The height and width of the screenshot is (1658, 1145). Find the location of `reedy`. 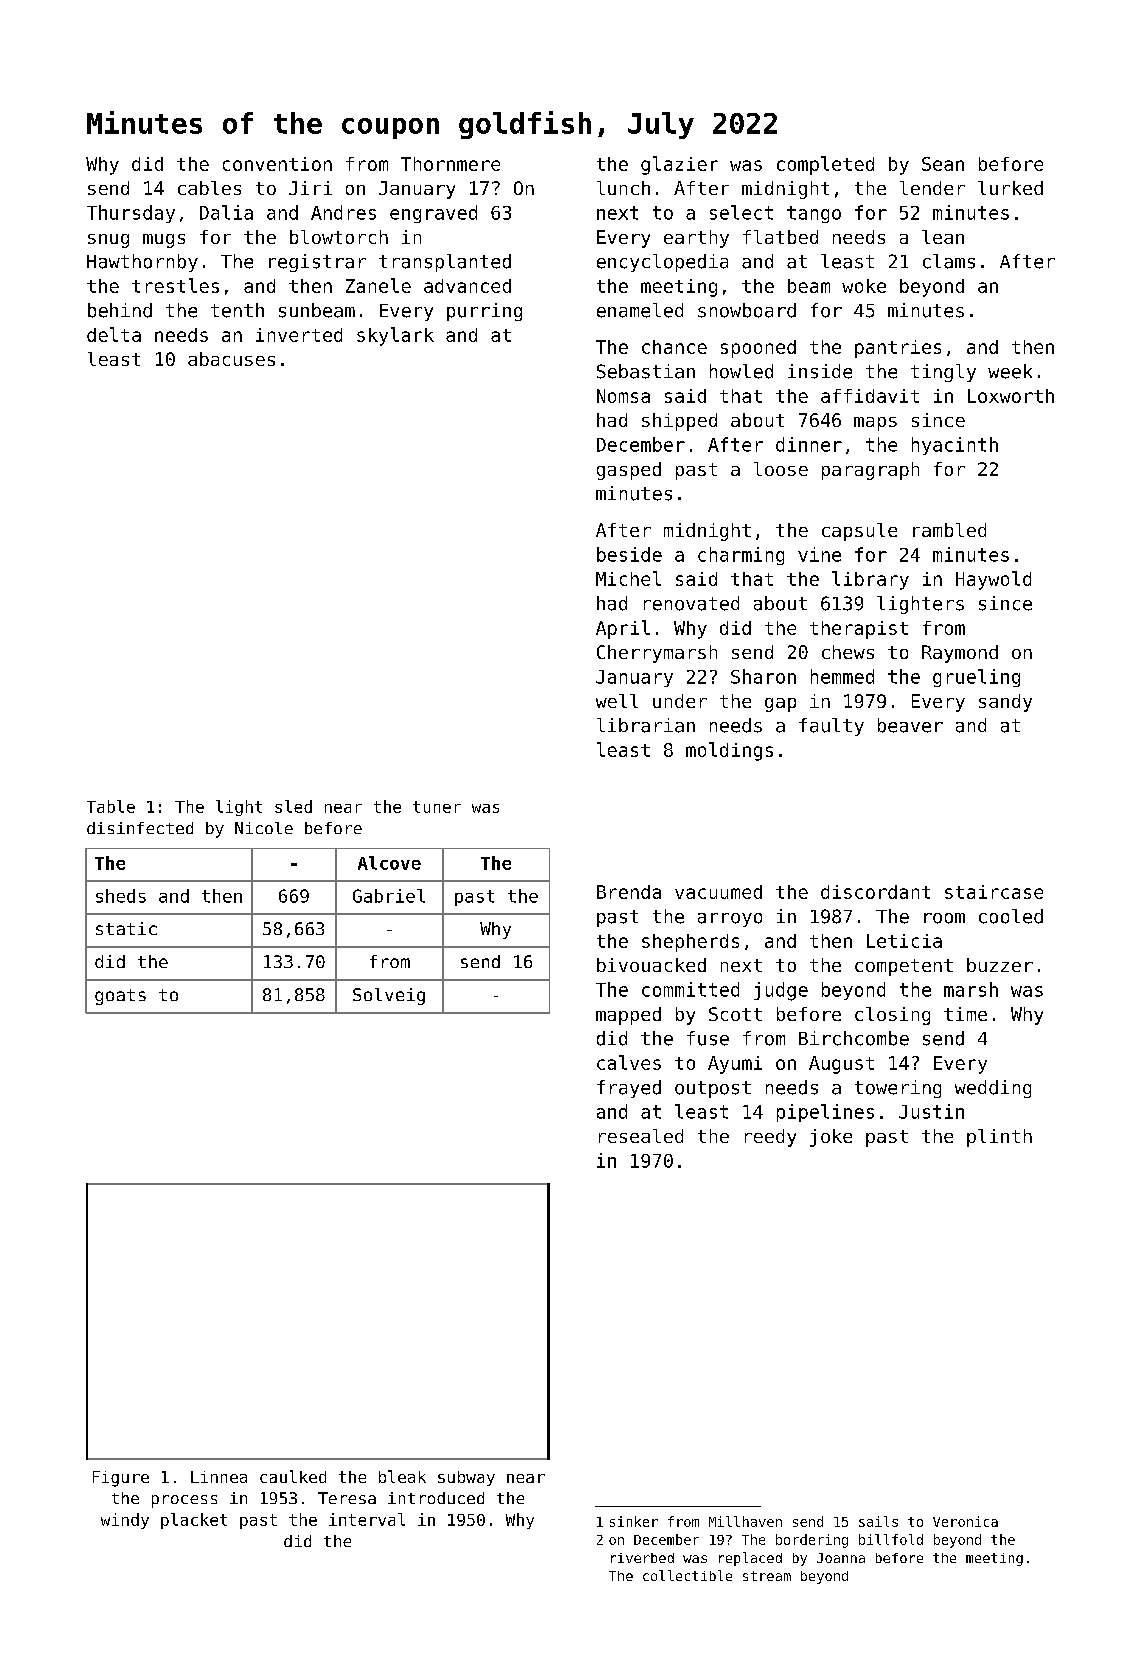

reedy is located at coordinates (770, 1138).
